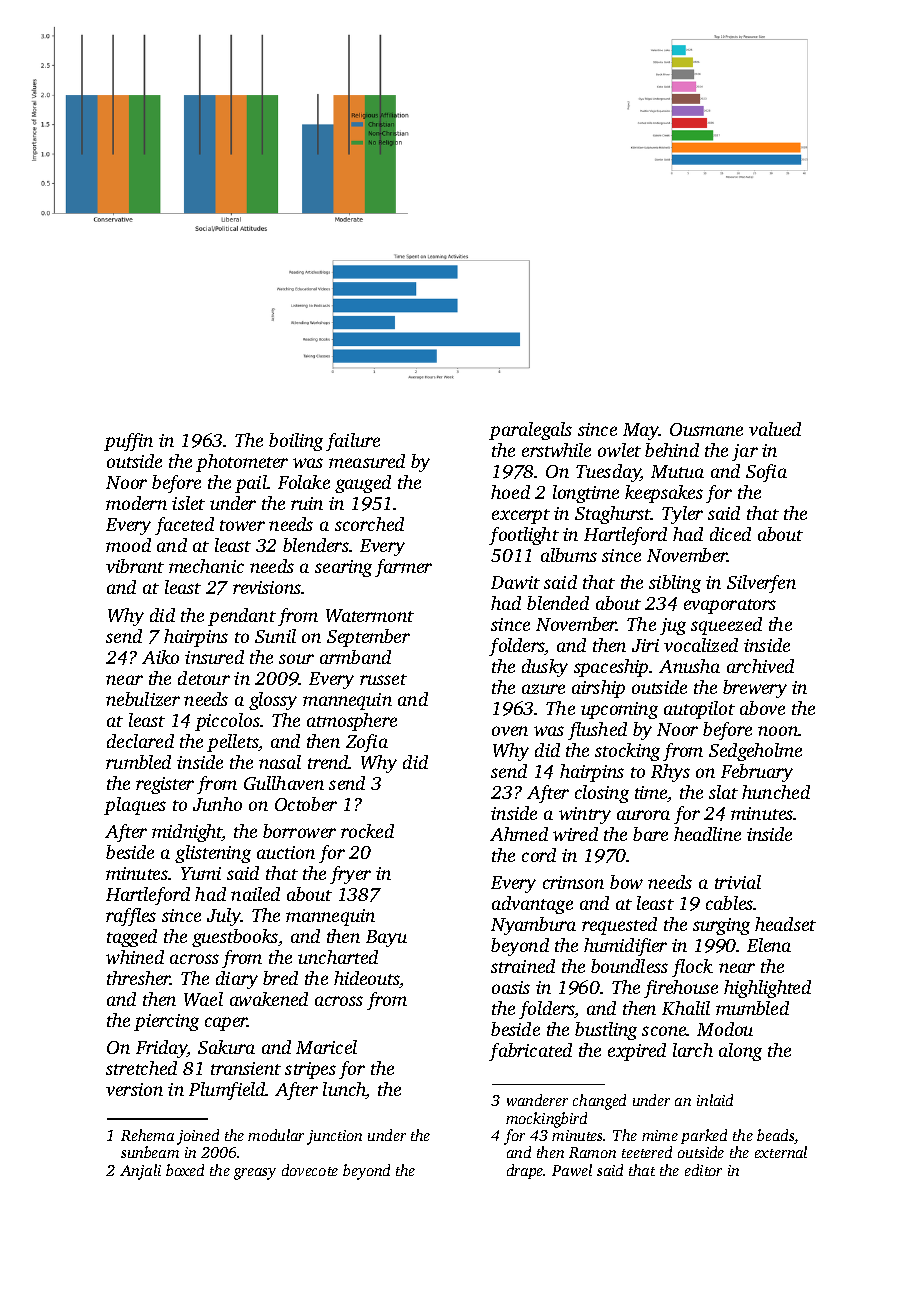 This screenshot has width=924, height=1311. What do you see at coordinates (128, 442) in the screenshot?
I see `puffin` at bounding box center [128, 442].
